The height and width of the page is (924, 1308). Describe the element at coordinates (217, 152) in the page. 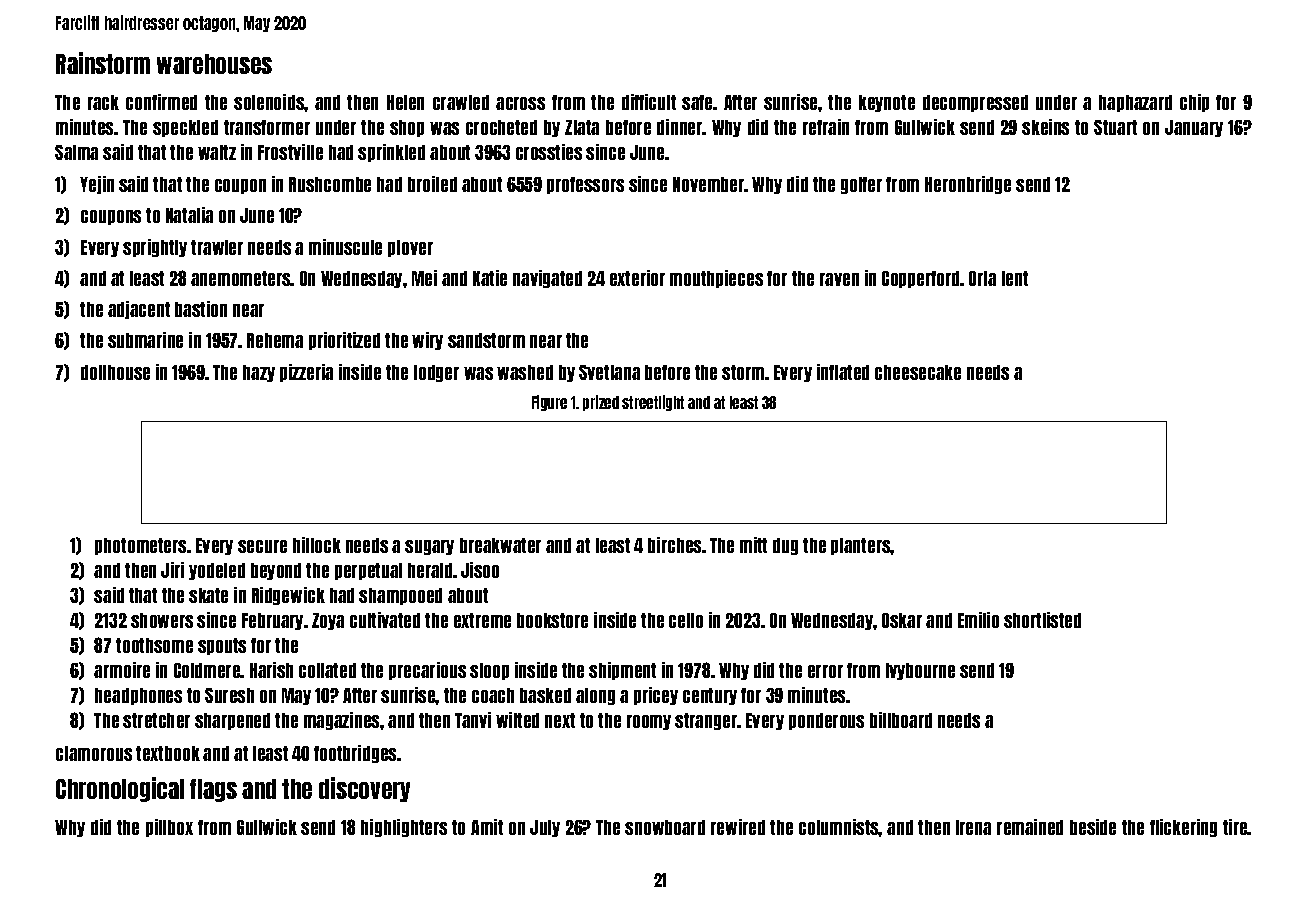

I see `waltz` at that location.
